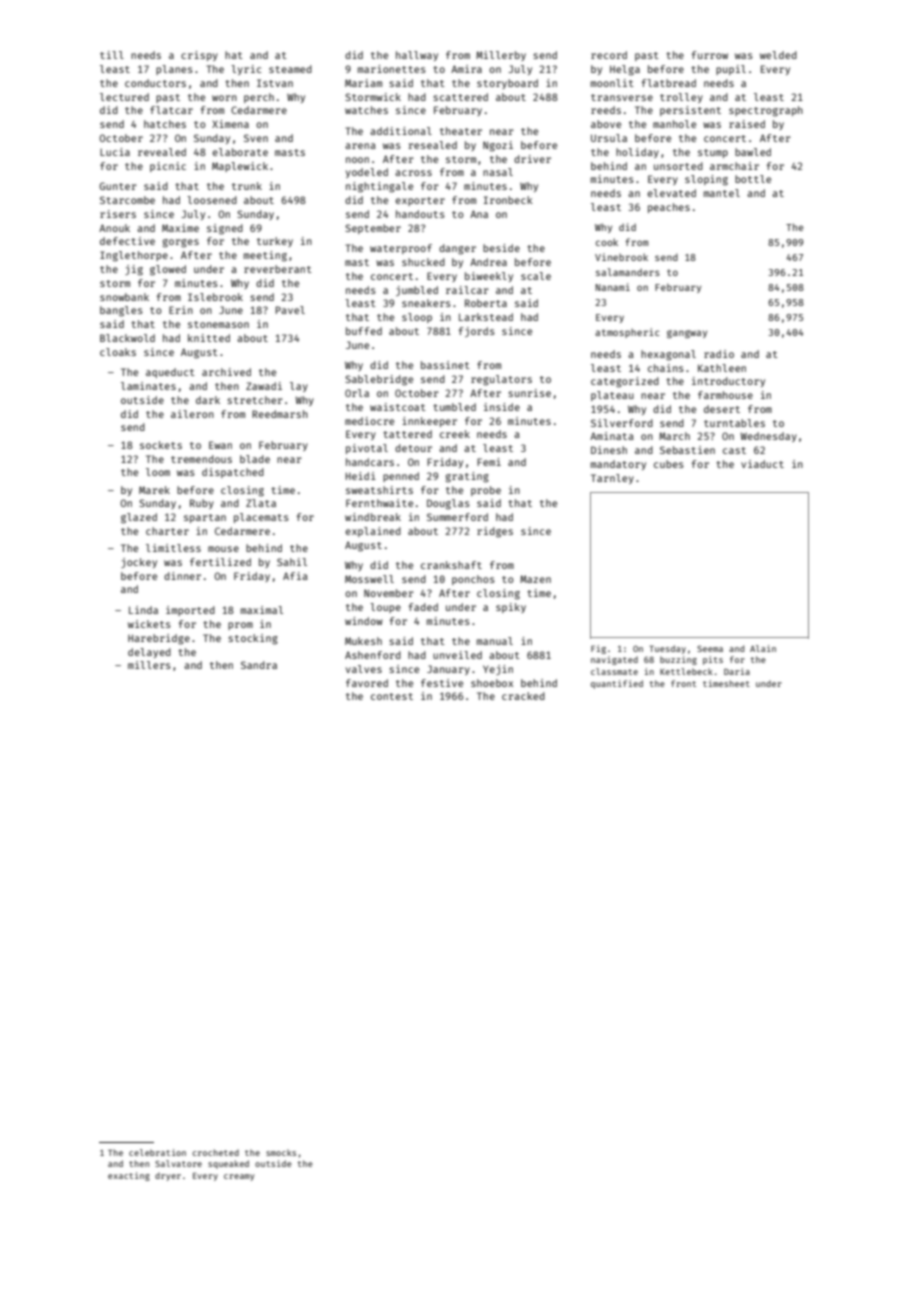 The height and width of the page is (1316, 908). What do you see at coordinates (165, 124) in the page?
I see `hatches` at bounding box center [165, 124].
